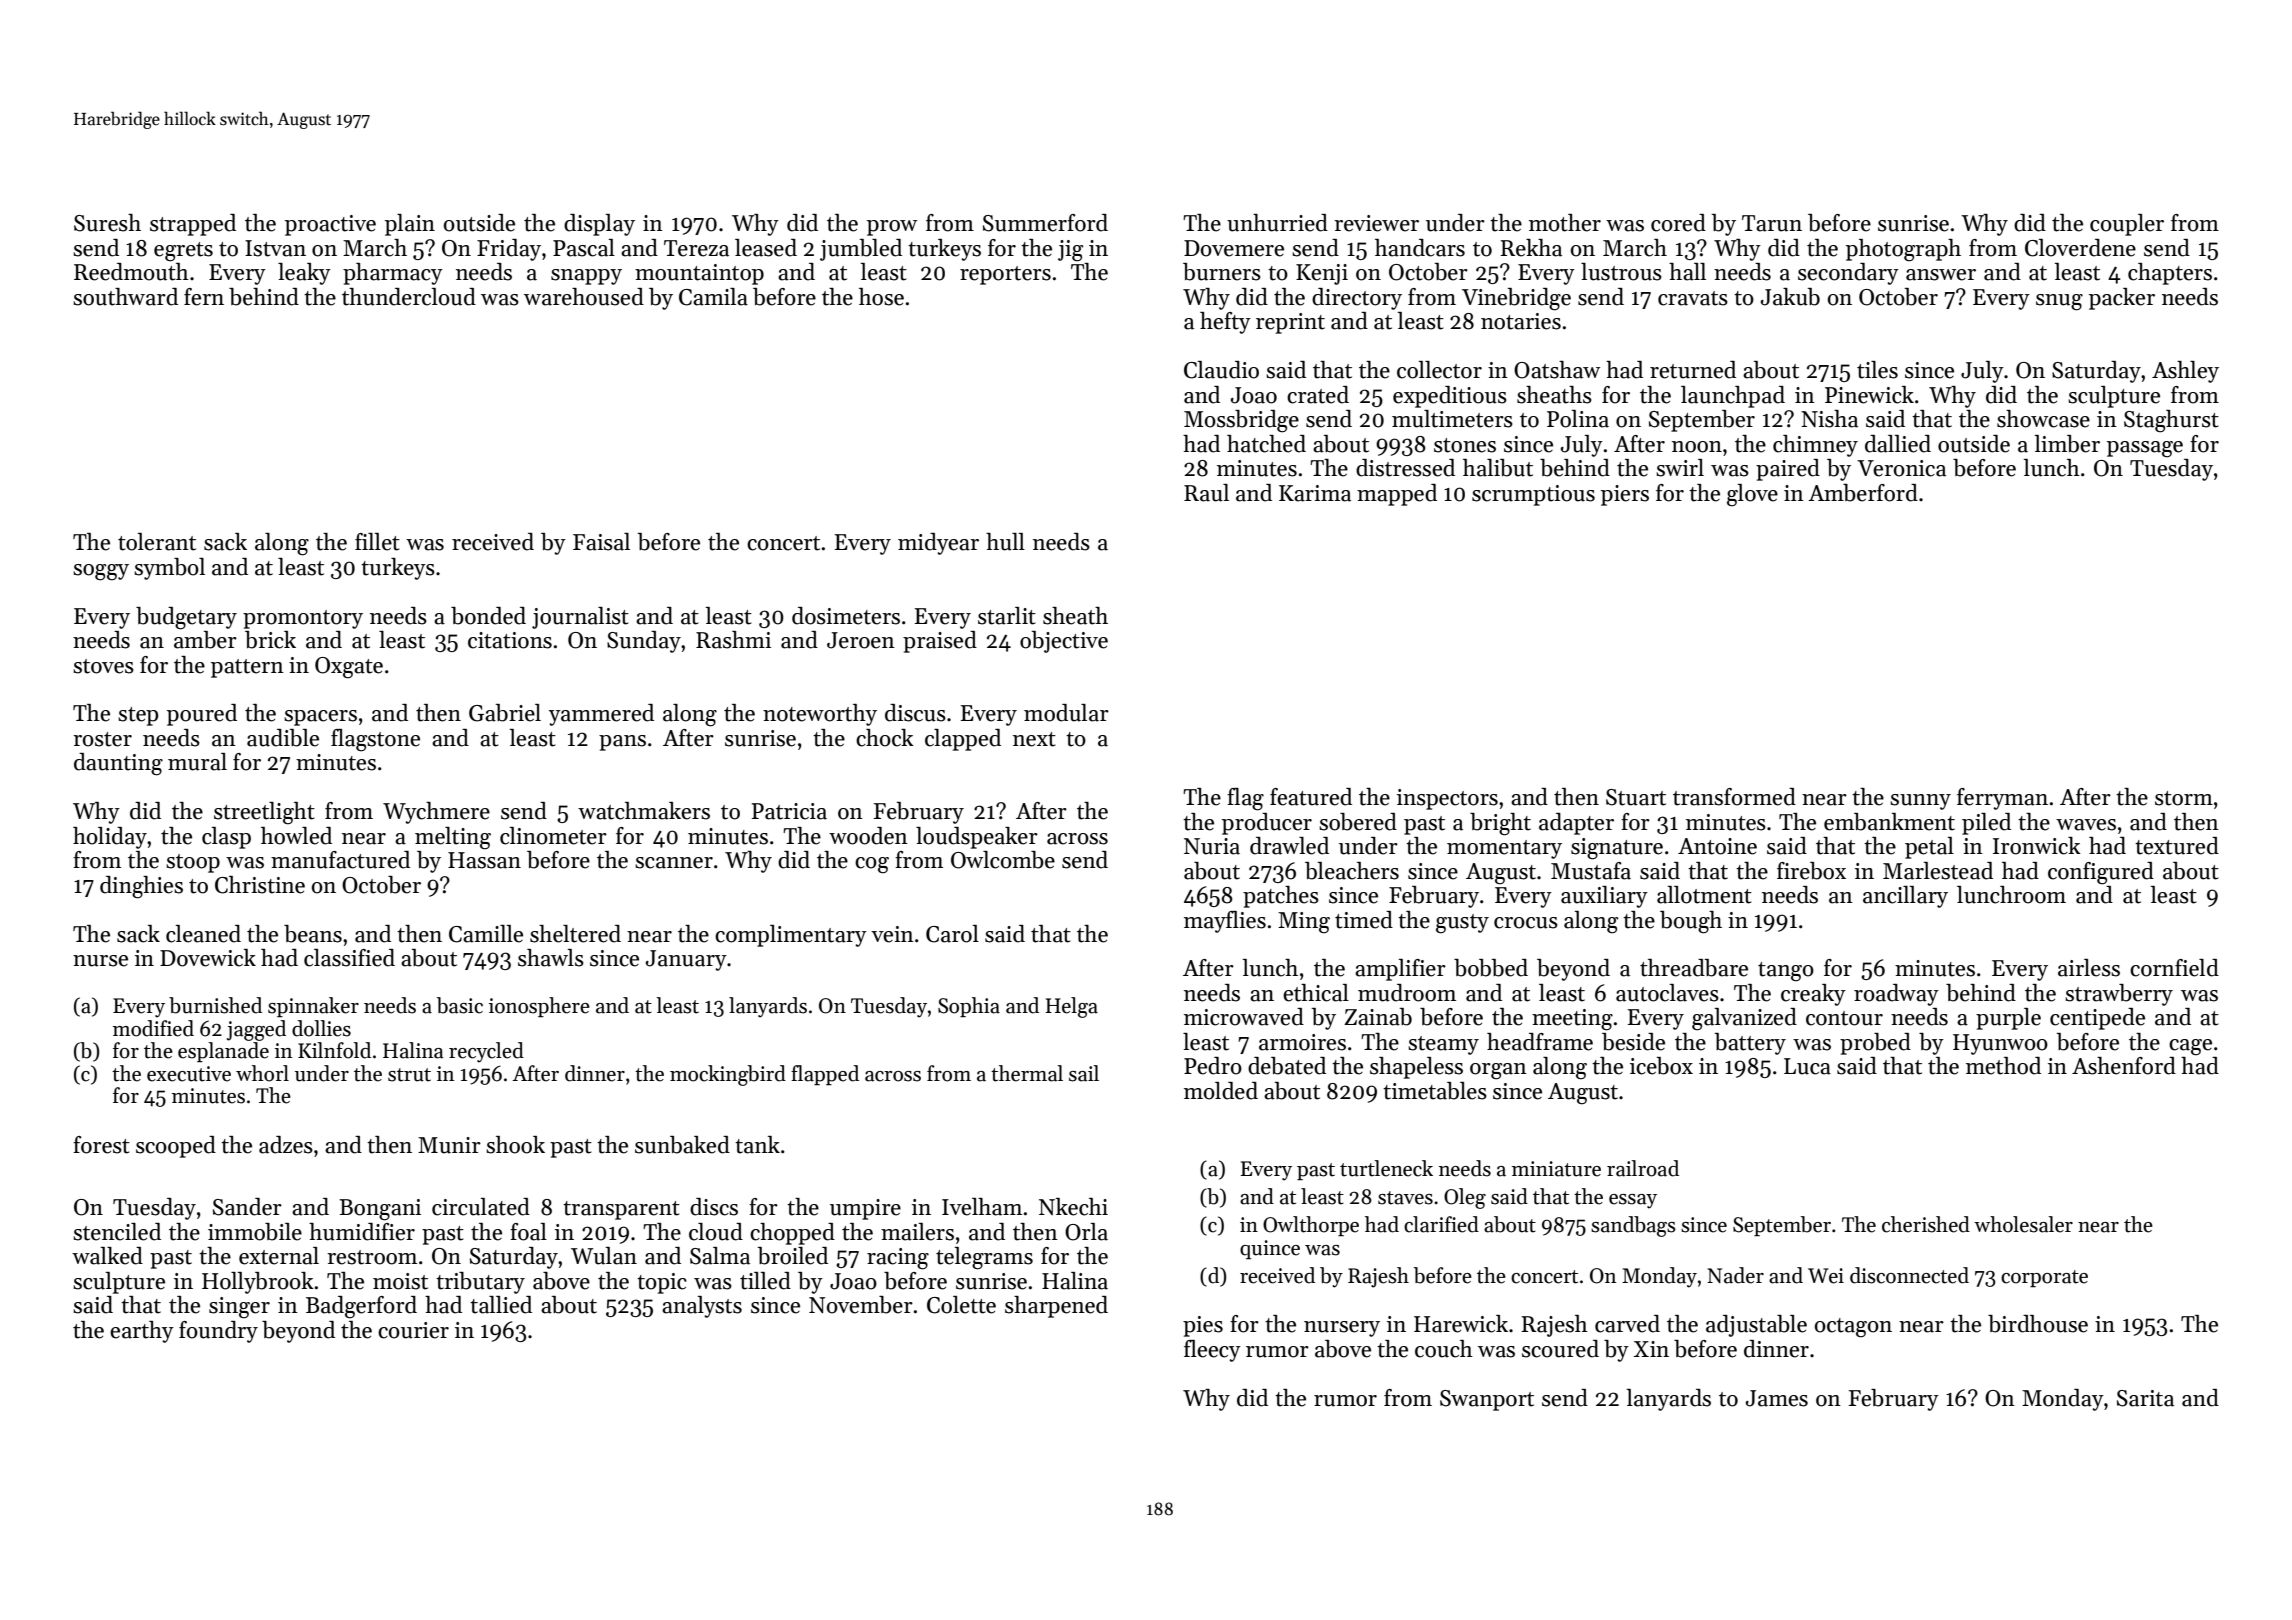 The width and height of the document is (2292, 1620). Describe the element at coordinates (208, 958) in the document. I see `Dovewick` at that location.
